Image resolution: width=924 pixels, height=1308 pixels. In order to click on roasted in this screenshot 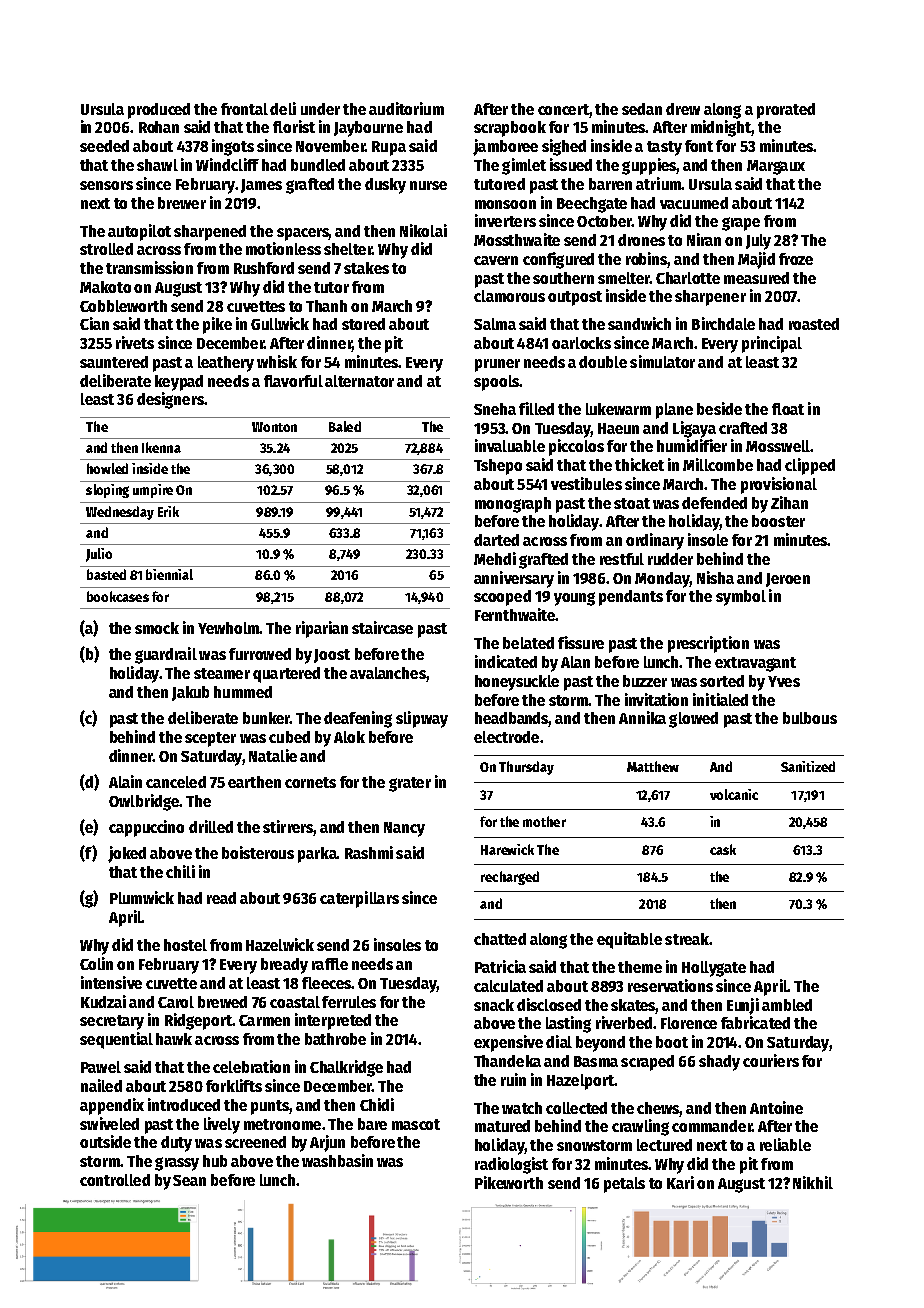, I will do `click(814, 324)`.
